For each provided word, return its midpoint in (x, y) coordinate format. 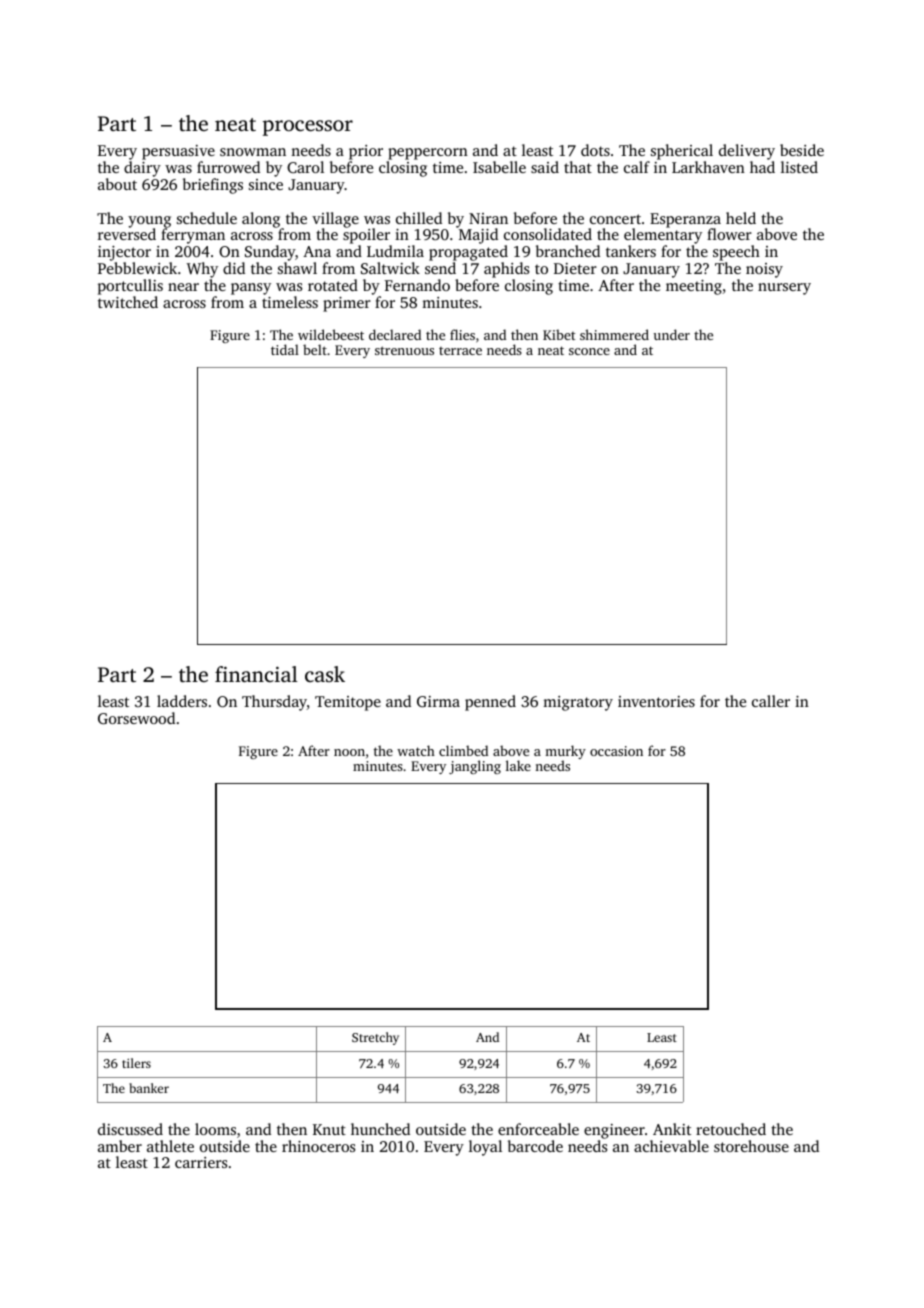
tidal (285, 349)
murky (565, 752)
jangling (475, 767)
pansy (251, 289)
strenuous (404, 350)
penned (490, 703)
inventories (656, 701)
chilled (419, 218)
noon (349, 752)
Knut (329, 1129)
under (672, 334)
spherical (682, 152)
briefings (213, 186)
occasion (616, 751)
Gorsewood (136, 718)
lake (518, 765)
